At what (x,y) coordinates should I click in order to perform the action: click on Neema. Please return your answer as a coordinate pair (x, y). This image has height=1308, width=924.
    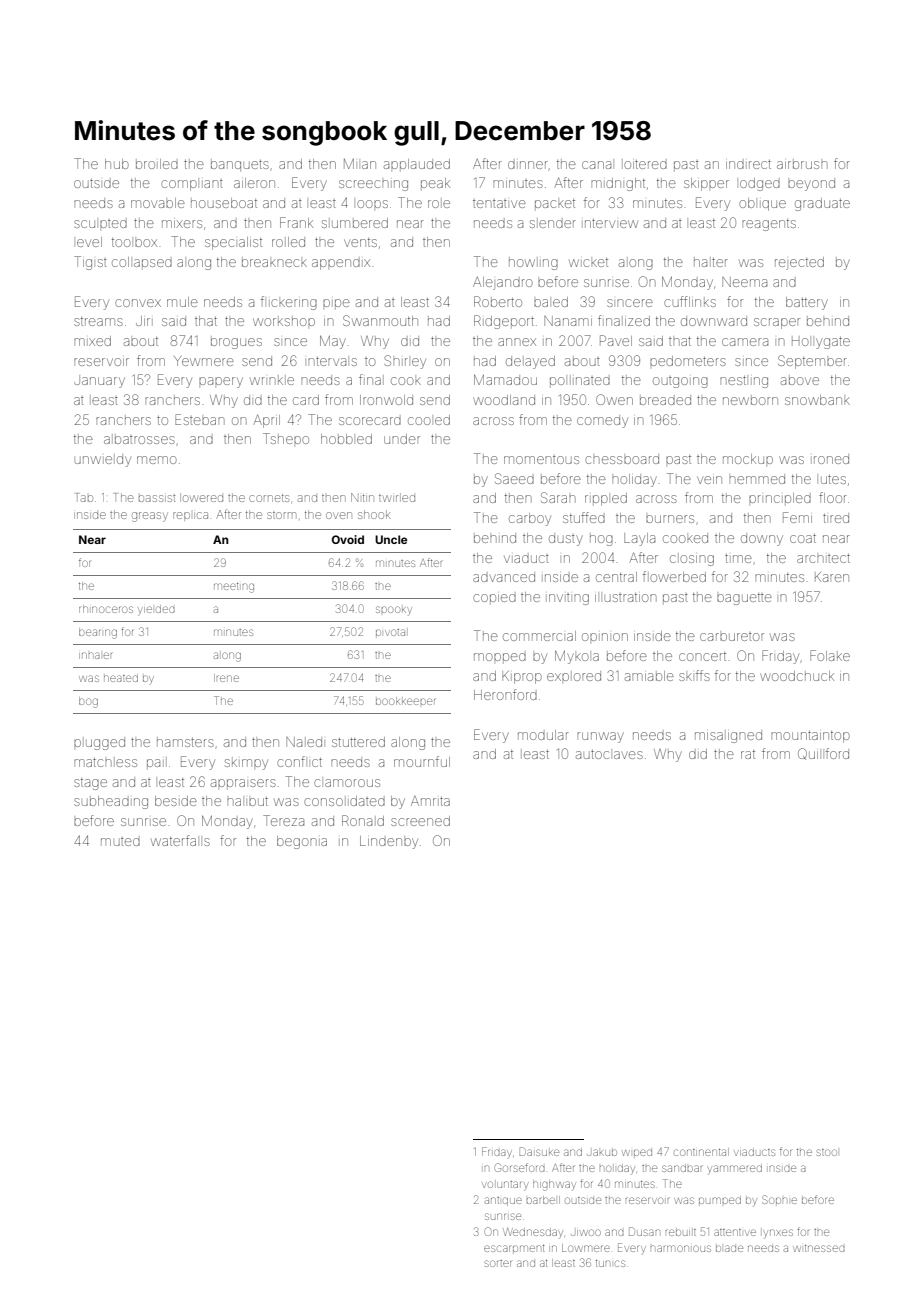
    Looking at the image, I should click on (744, 282).
